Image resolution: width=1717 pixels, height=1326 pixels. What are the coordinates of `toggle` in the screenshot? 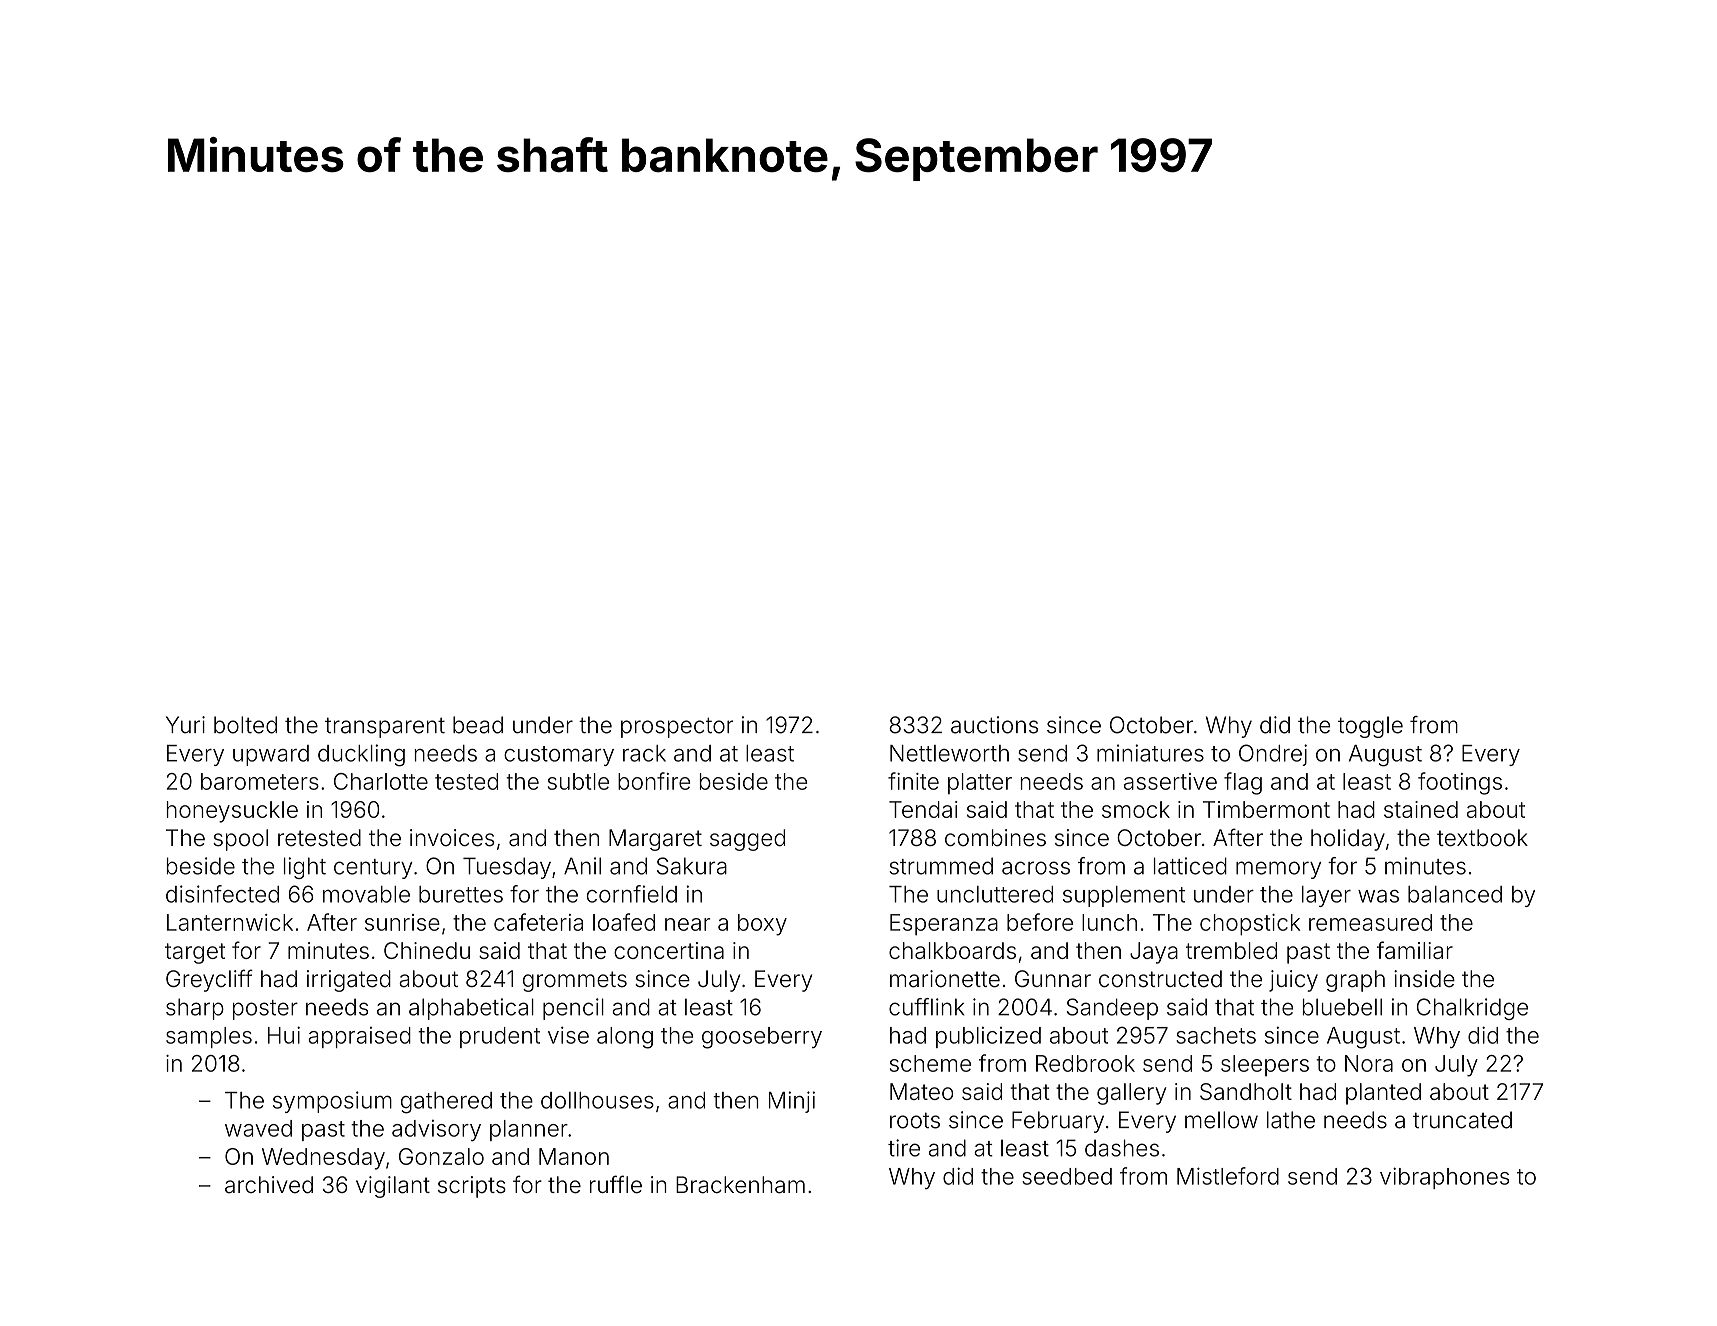 It's located at (1370, 727).
